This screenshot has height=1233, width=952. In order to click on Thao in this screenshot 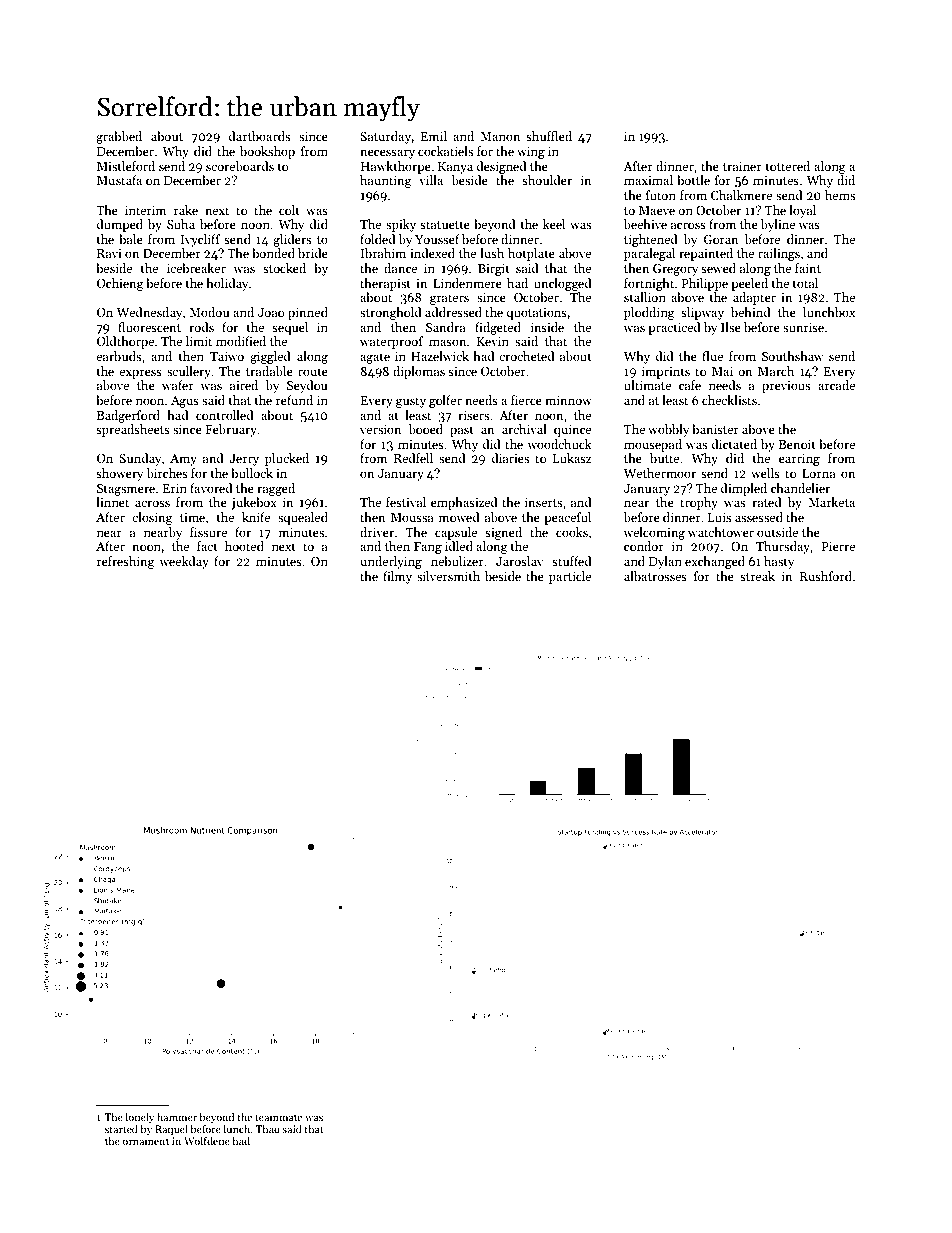, I will do `click(268, 1128)`.
